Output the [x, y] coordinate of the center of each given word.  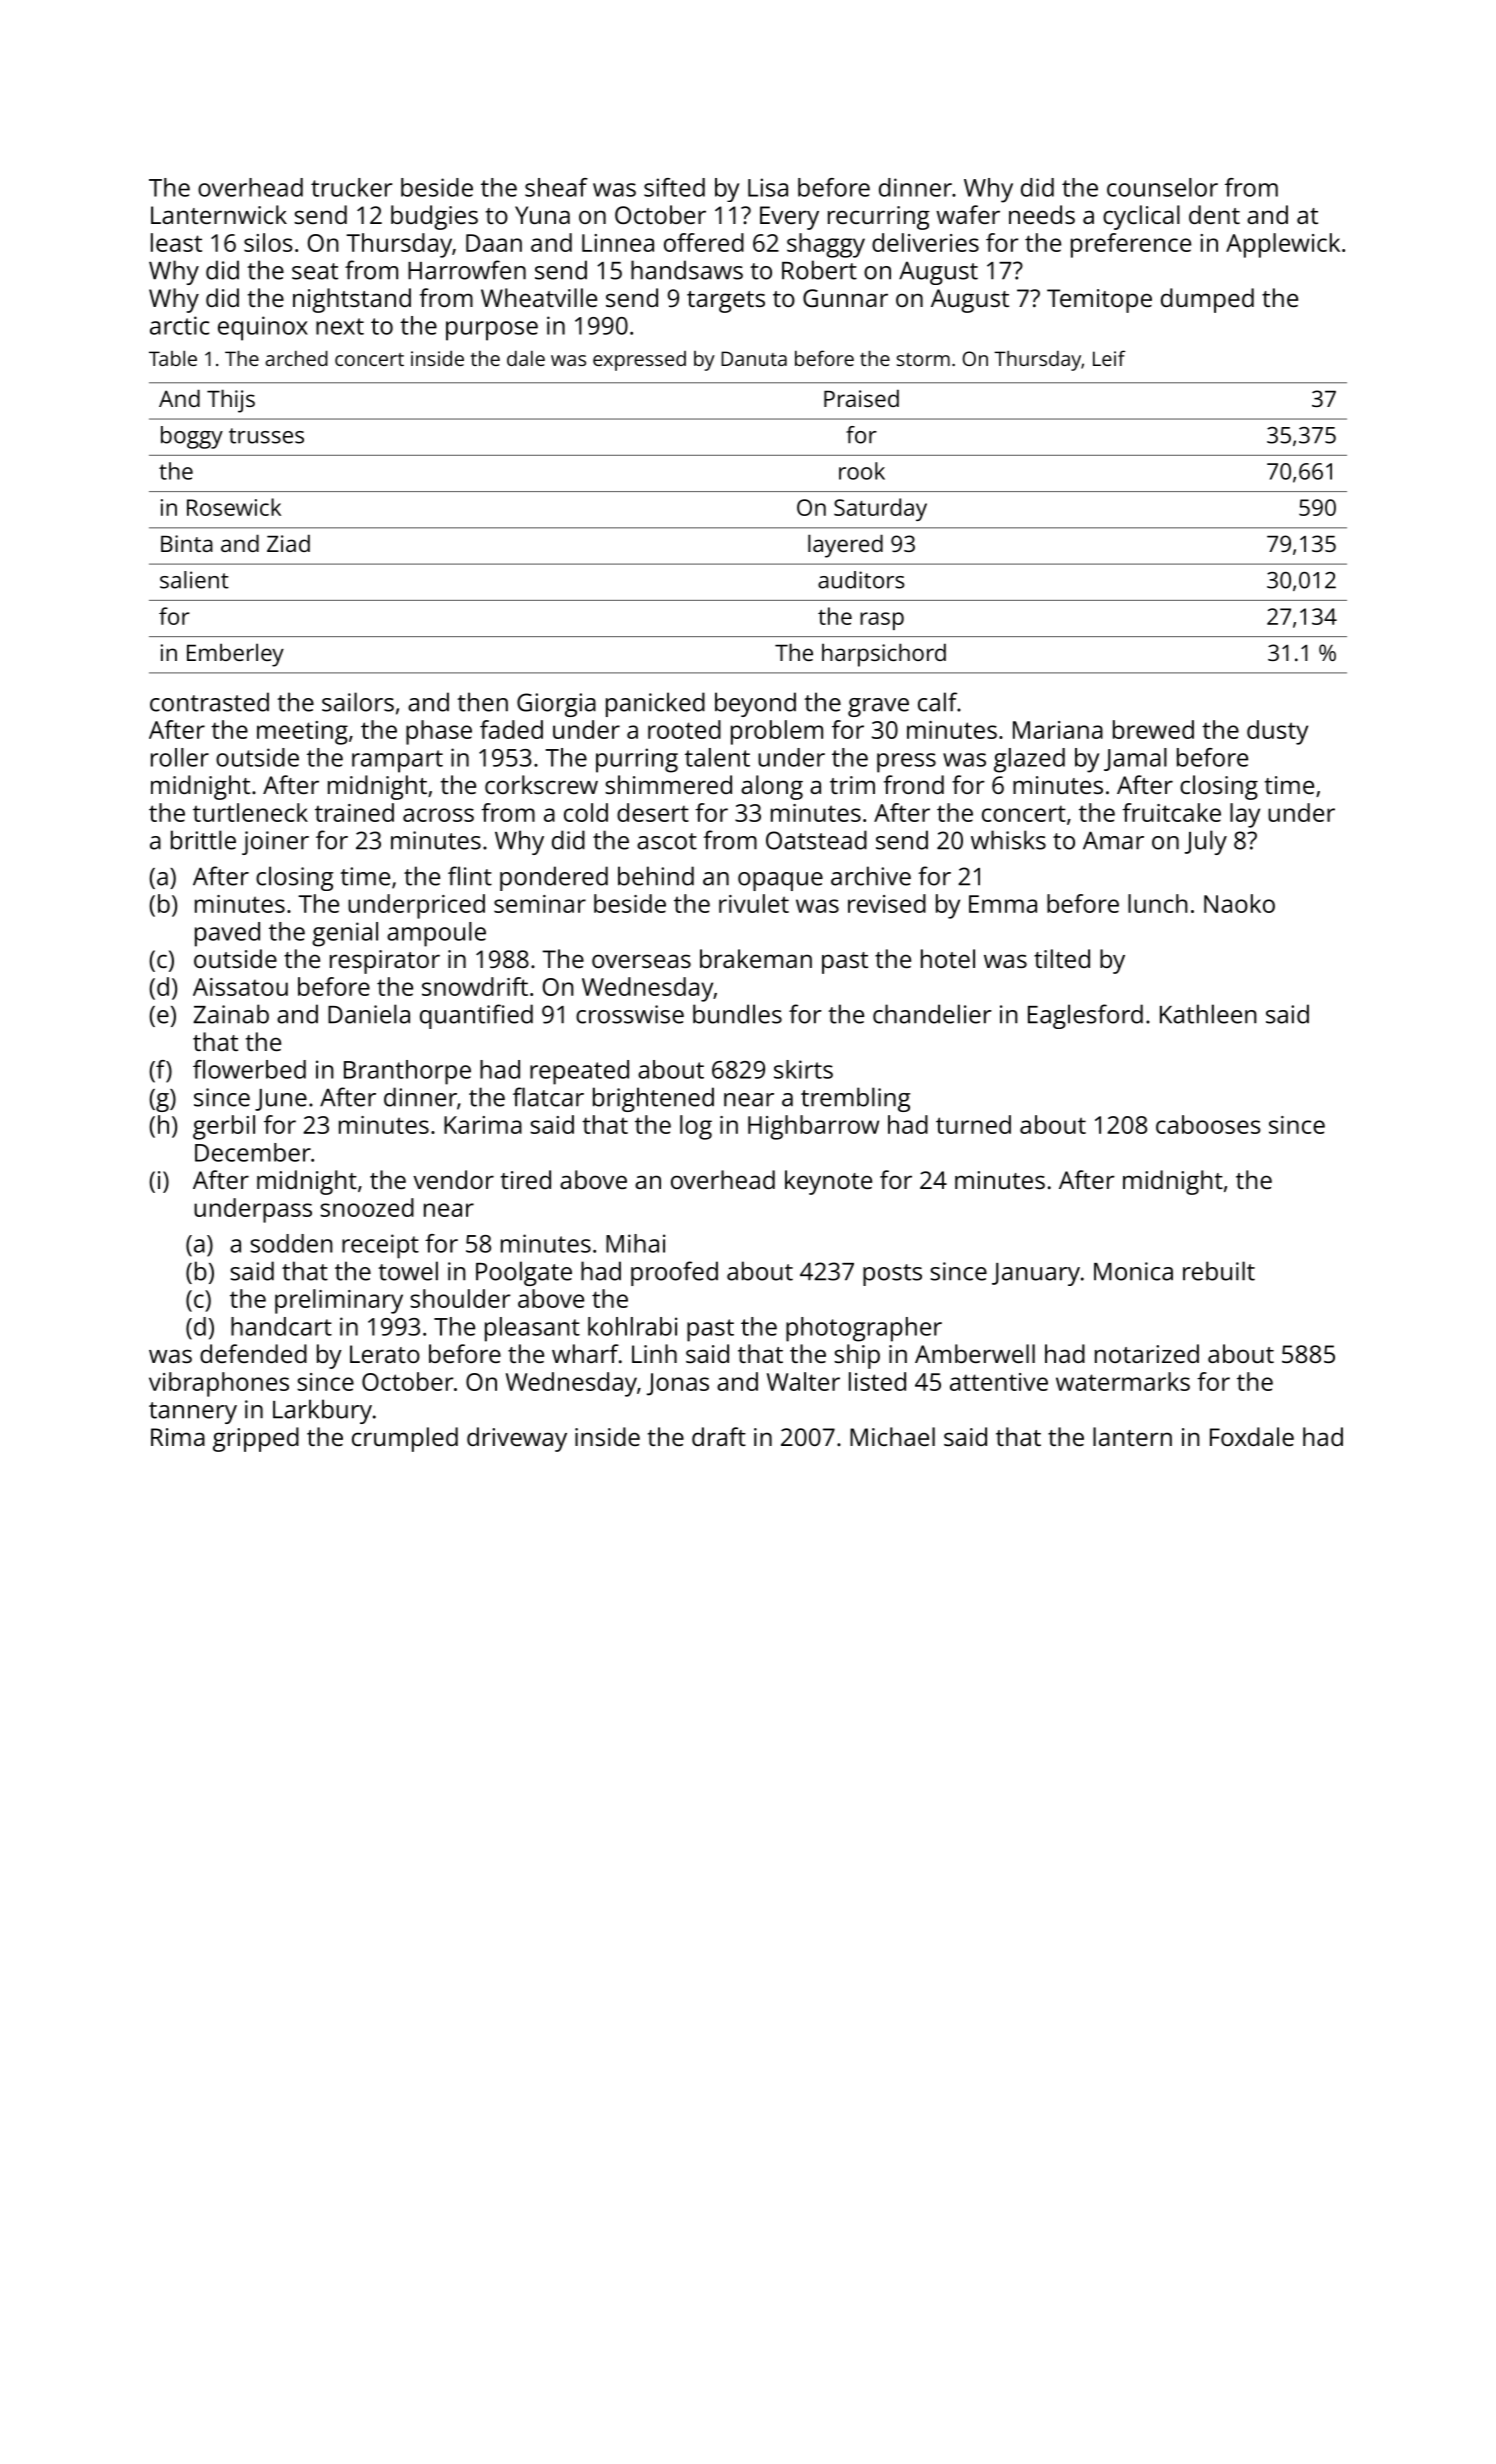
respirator [385, 962]
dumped [1207, 300]
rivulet [754, 903]
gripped [256, 1439]
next [340, 326]
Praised [861, 398]
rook [862, 471]
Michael [892, 1436]
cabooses [1208, 1124]
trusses [266, 436]
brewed [1153, 729]
